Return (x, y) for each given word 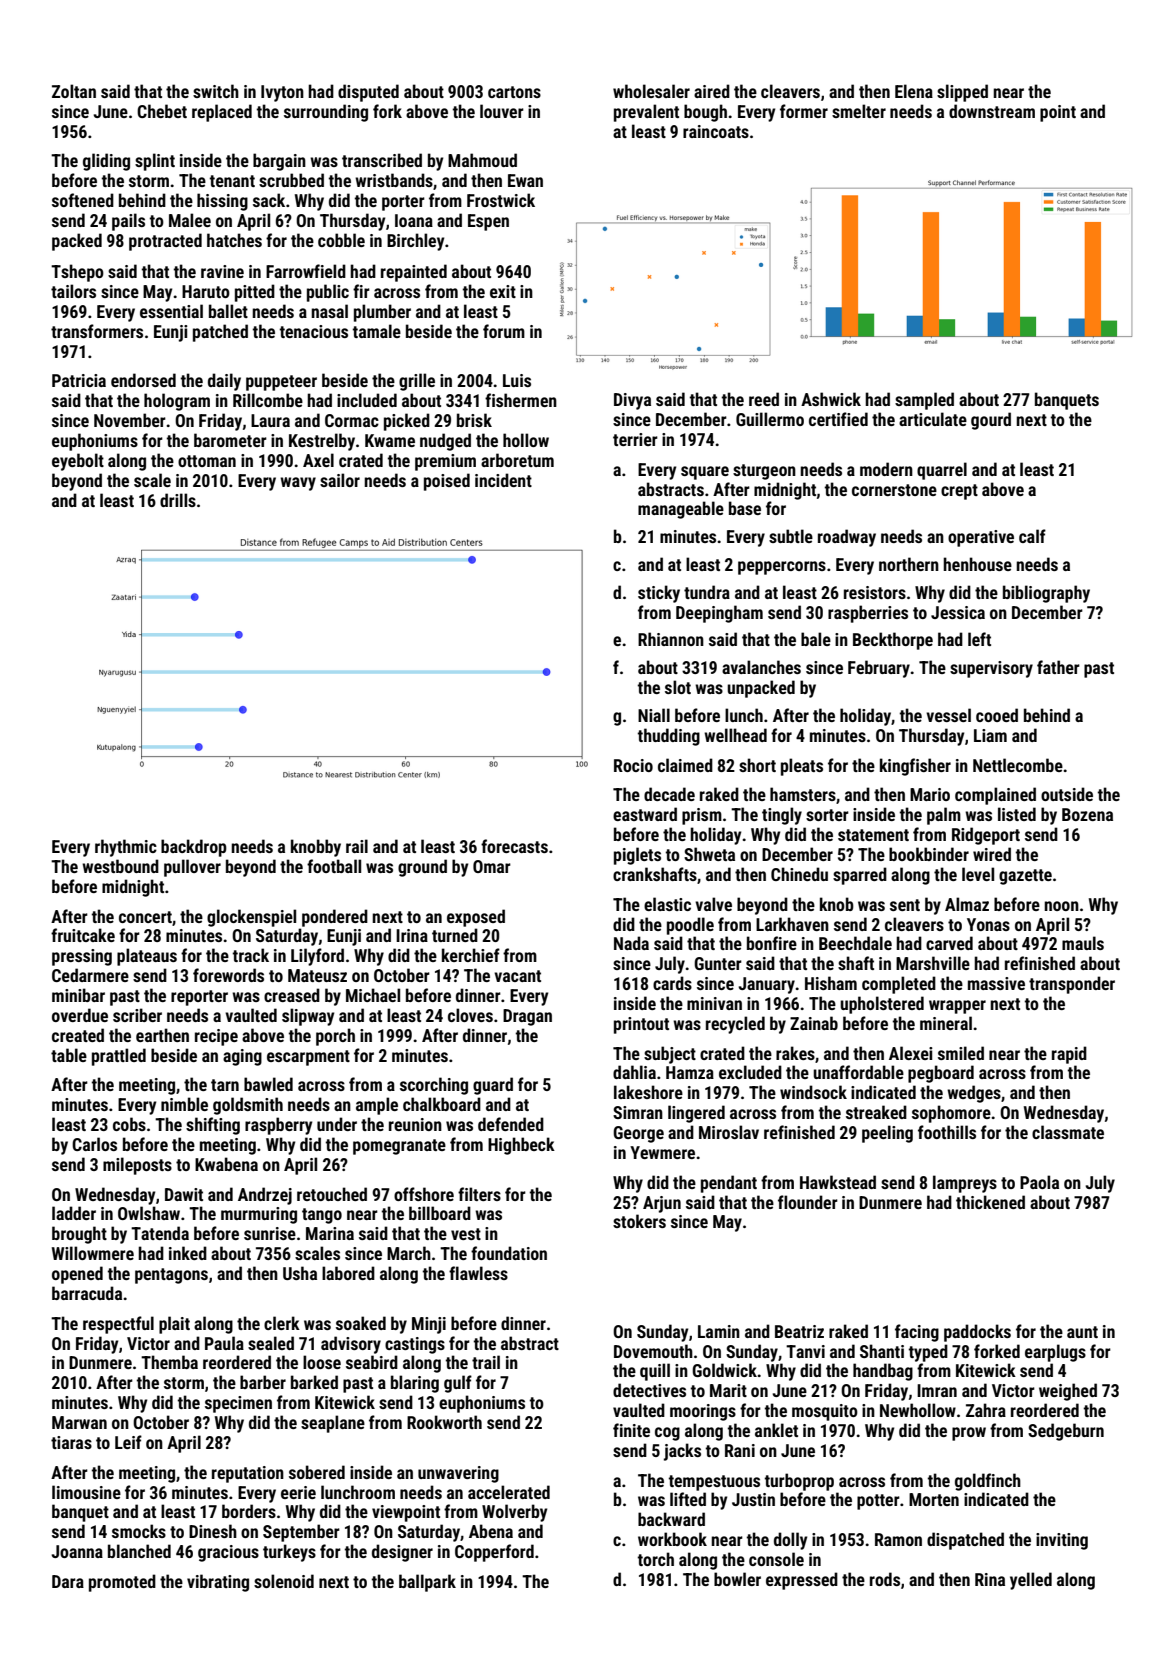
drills (178, 500)
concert (145, 917)
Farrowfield (306, 271)
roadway (847, 538)
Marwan (79, 1422)
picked (407, 422)
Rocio (633, 765)
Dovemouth (653, 1351)
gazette (1025, 877)
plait (174, 1325)
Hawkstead (838, 1182)
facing (917, 1333)
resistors (875, 592)
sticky (659, 594)
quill (655, 1372)
